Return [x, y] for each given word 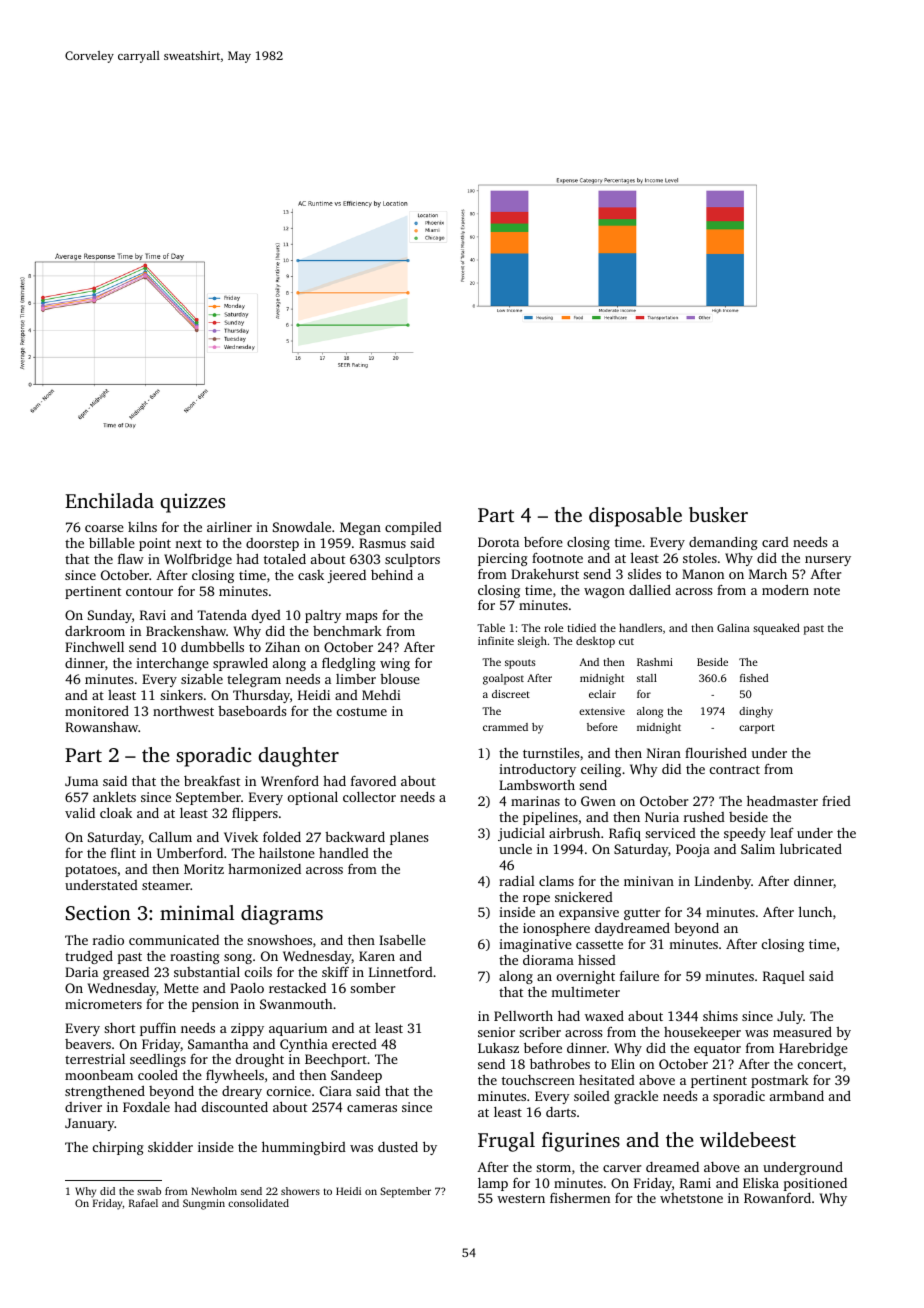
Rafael [143, 1203]
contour [149, 591]
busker [718, 514]
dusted [398, 1147]
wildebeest [748, 1139]
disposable [635, 517]
